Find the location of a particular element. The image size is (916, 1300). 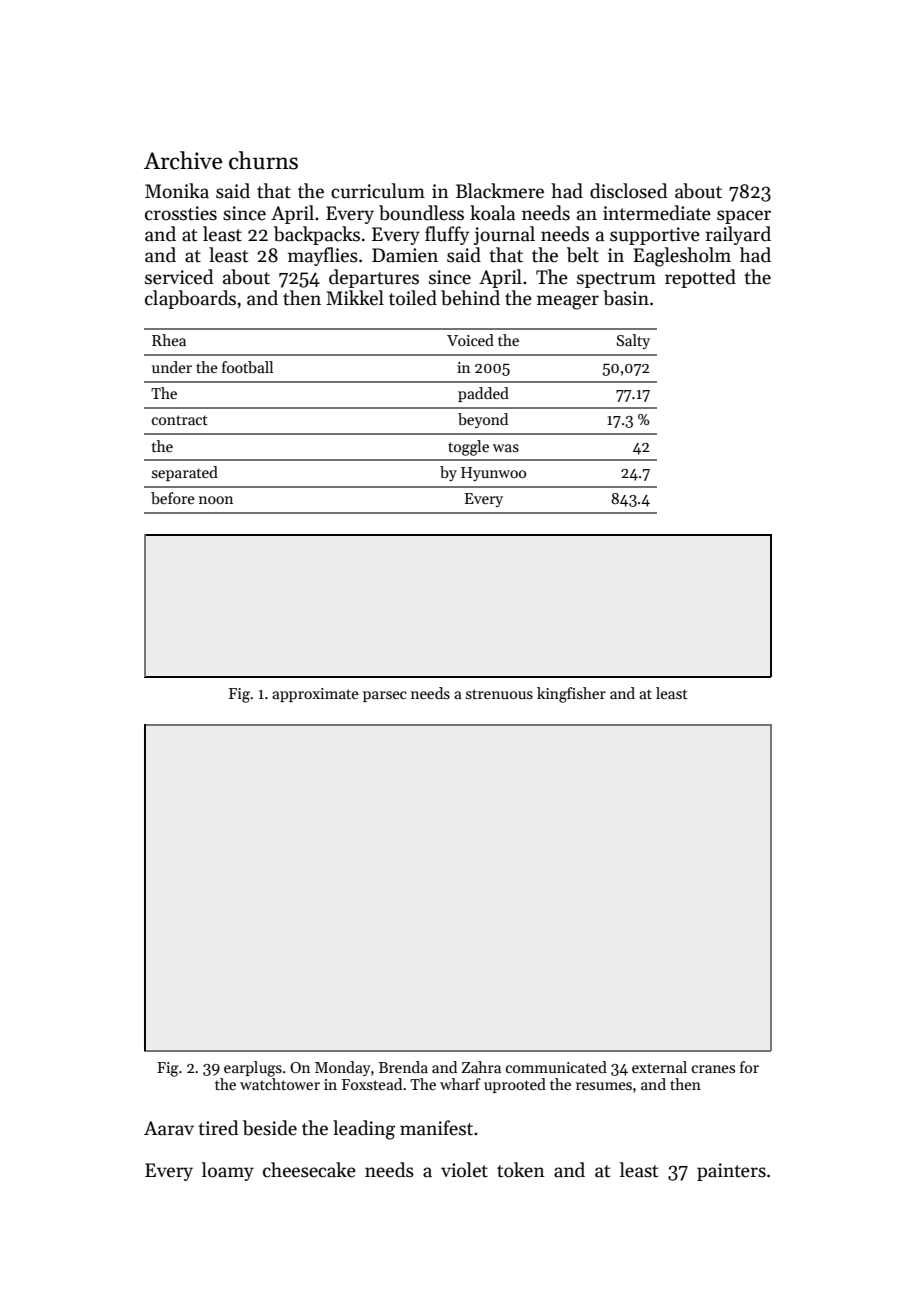

before is located at coordinates (173, 498).
